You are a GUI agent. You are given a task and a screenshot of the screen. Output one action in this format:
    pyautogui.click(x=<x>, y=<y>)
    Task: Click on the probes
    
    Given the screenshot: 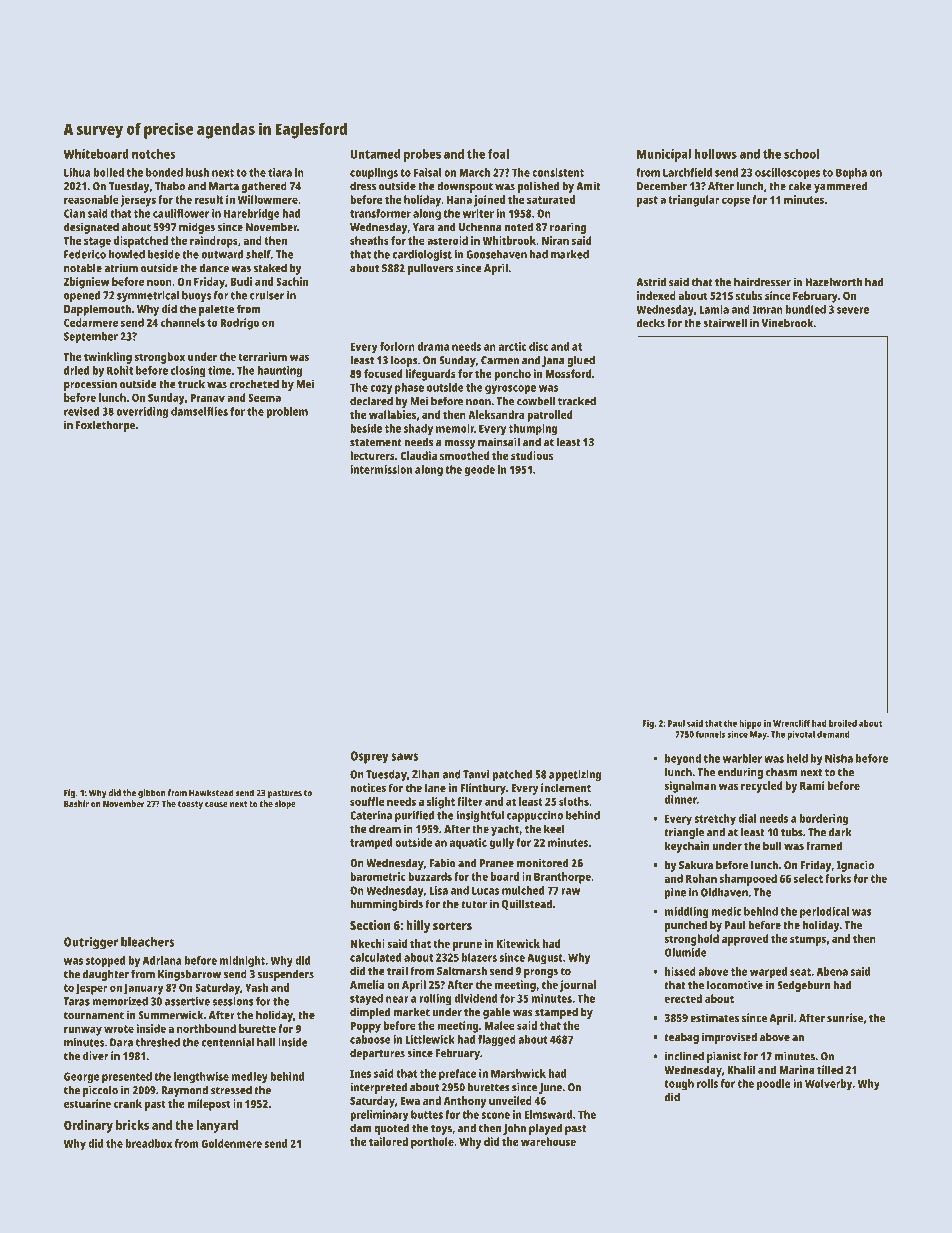 What is the action you would take?
    pyautogui.click(x=422, y=155)
